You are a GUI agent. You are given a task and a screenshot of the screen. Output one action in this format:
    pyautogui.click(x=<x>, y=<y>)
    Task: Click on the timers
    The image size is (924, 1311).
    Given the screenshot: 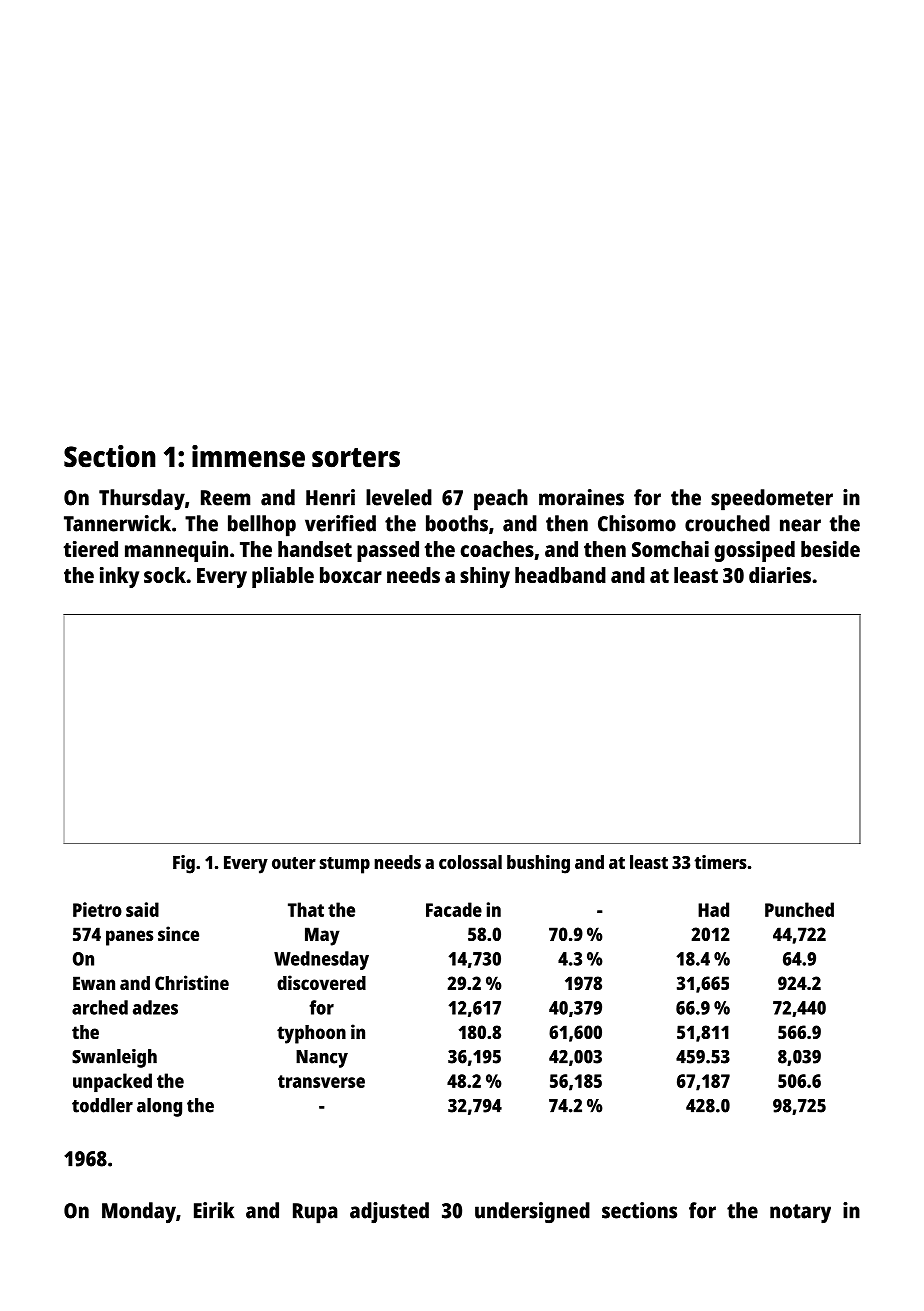 What is the action you would take?
    pyautogui.click(x=720, y=862)
